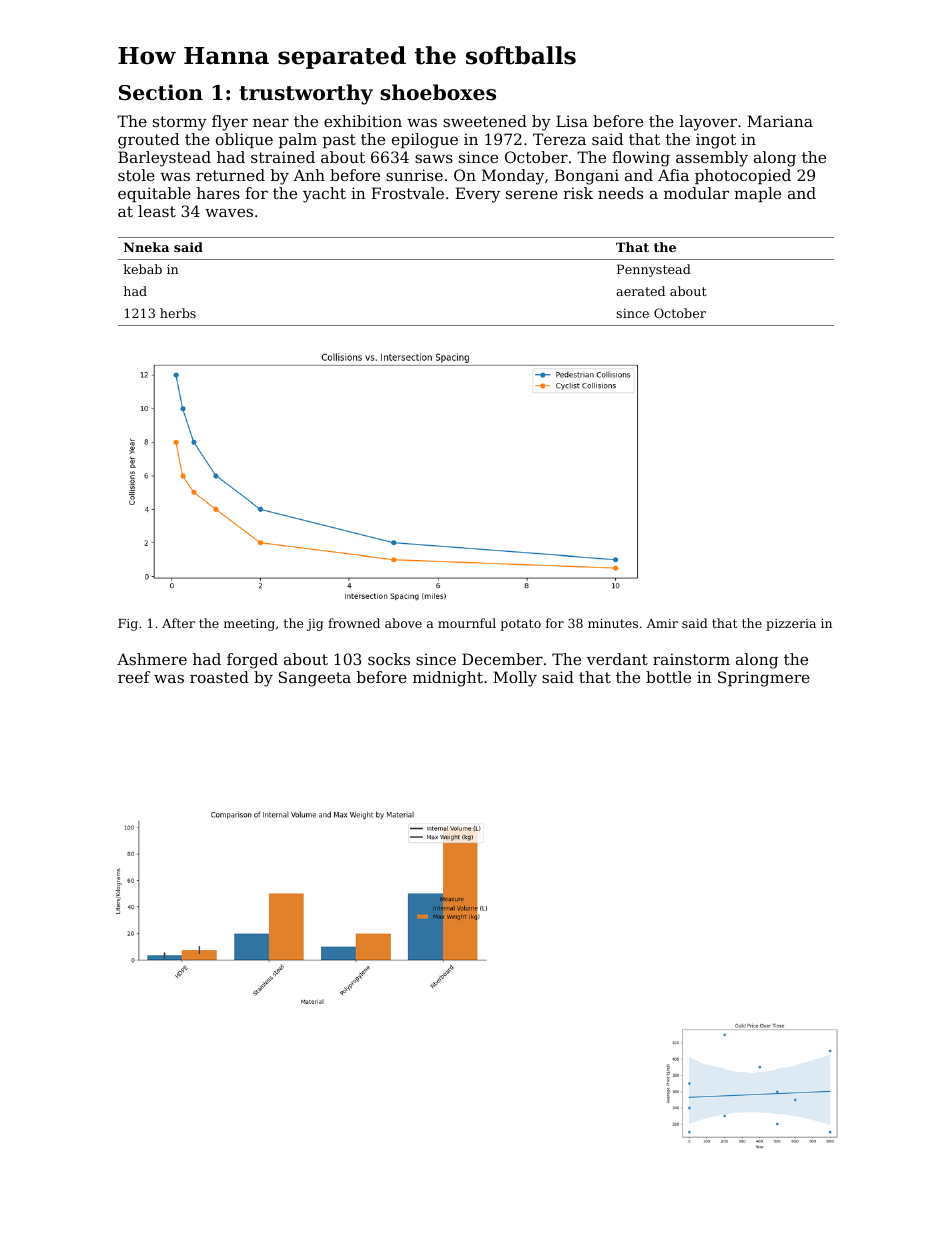 This image has height=1233, width=952. Describe the element at coordinates (662, 623) in the image. I see `Amir` at that location.
